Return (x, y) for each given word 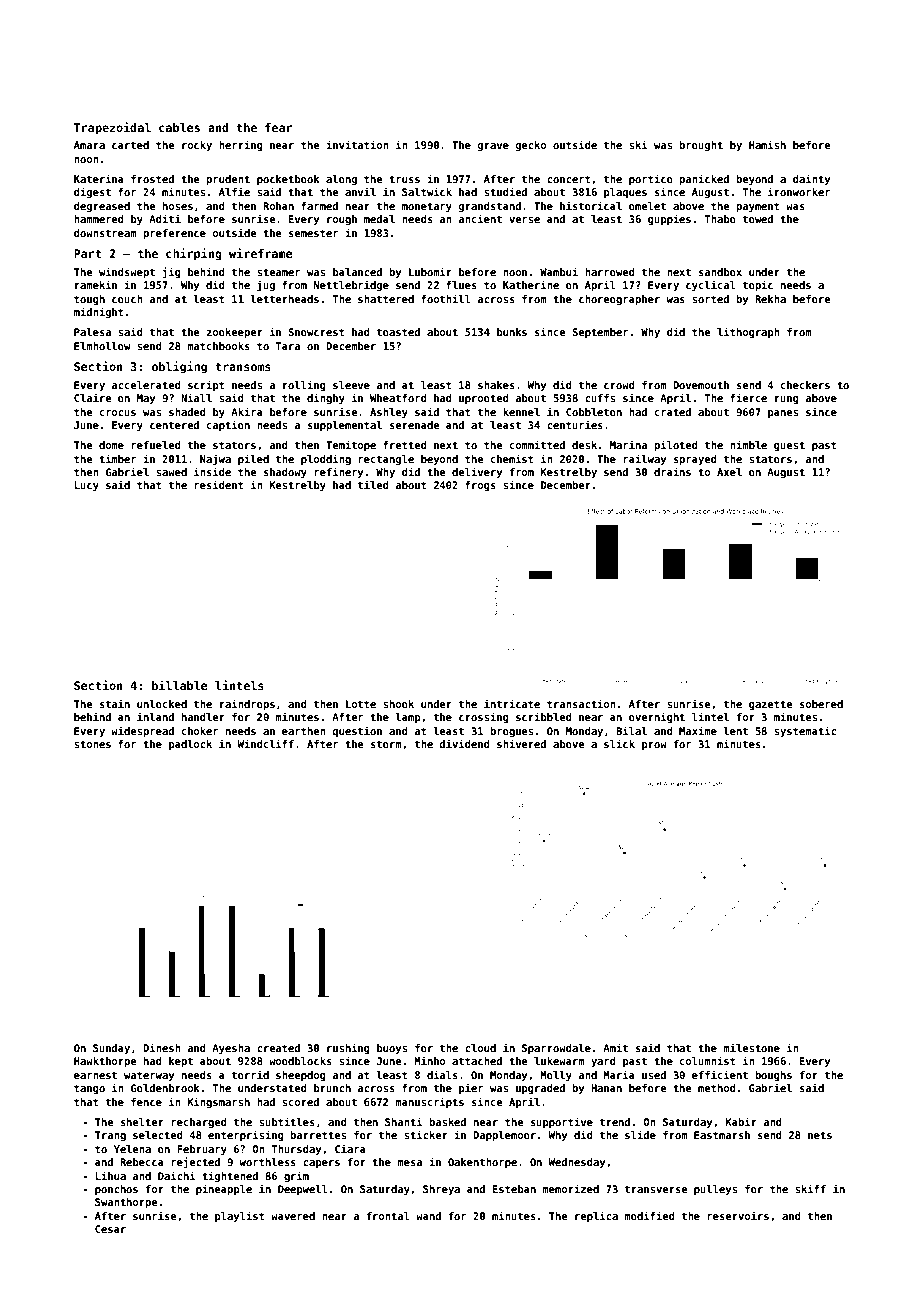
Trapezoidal (112, 128)
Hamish (767, 144)
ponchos (116, 1190)
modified (649, 1215)
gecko (531, 146)
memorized (570, 1188)
